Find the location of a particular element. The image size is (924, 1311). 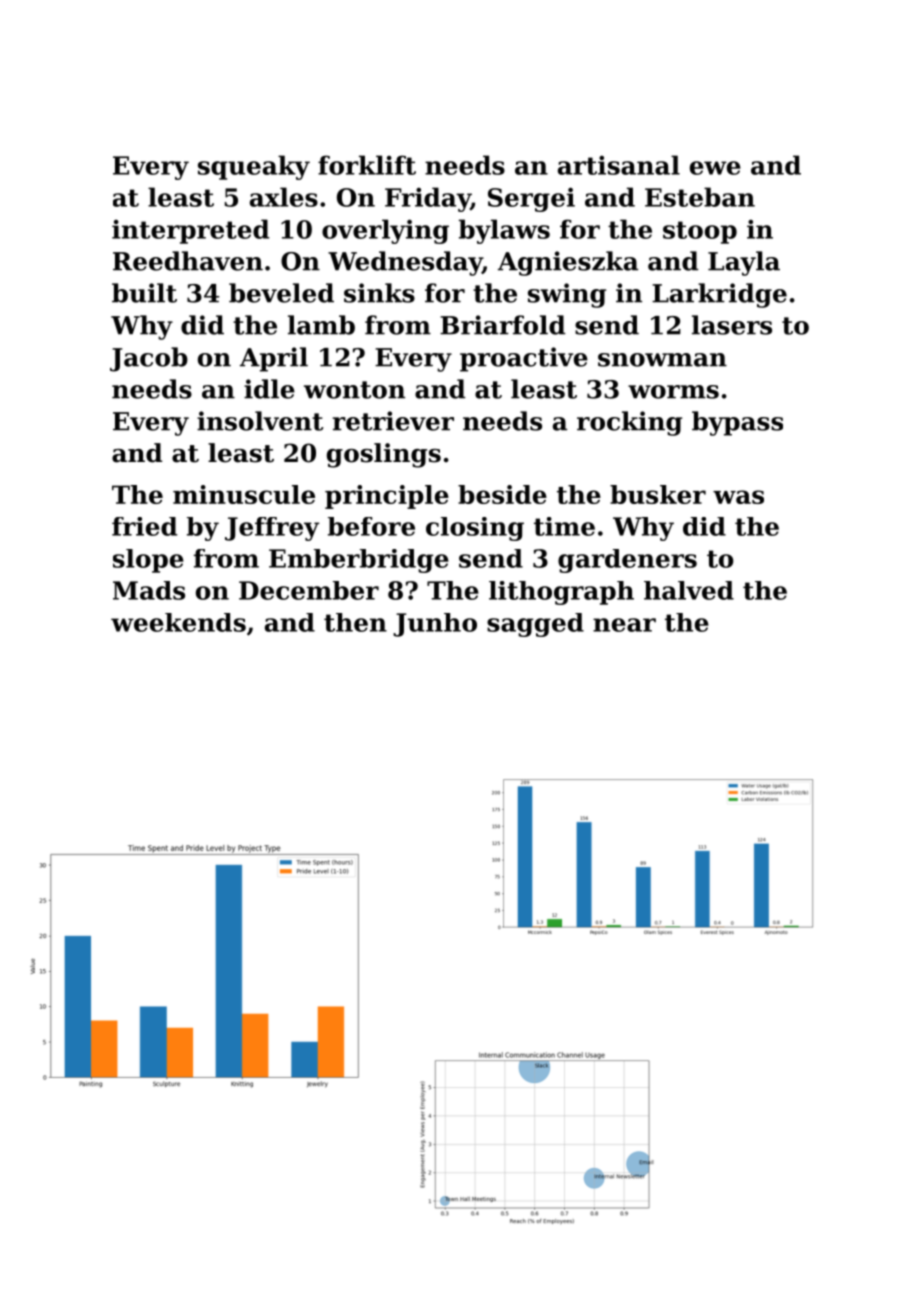

before is located at coordinates (371, 526).
